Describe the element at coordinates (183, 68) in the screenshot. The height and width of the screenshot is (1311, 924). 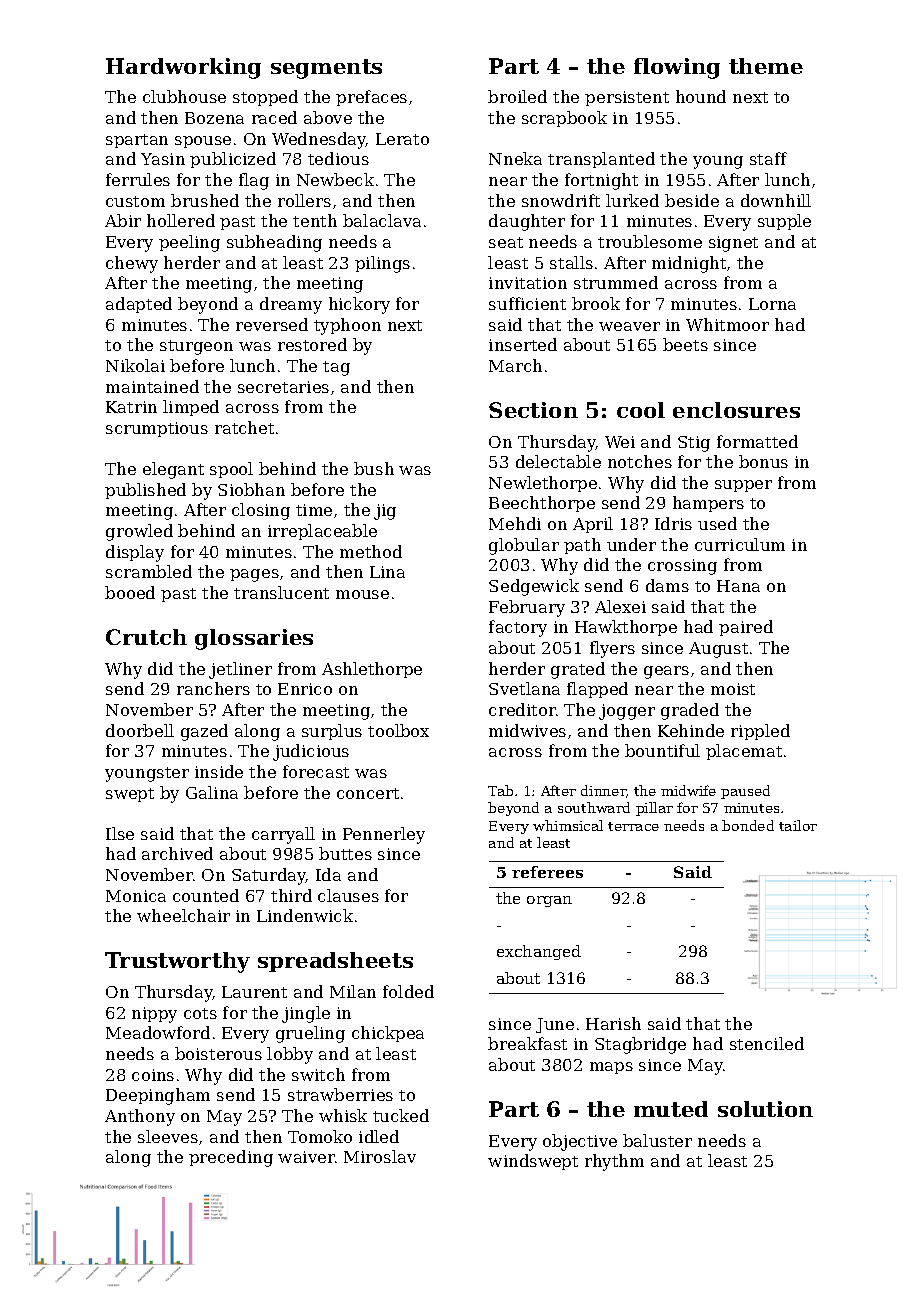
I see `Hardworking` at that location.
